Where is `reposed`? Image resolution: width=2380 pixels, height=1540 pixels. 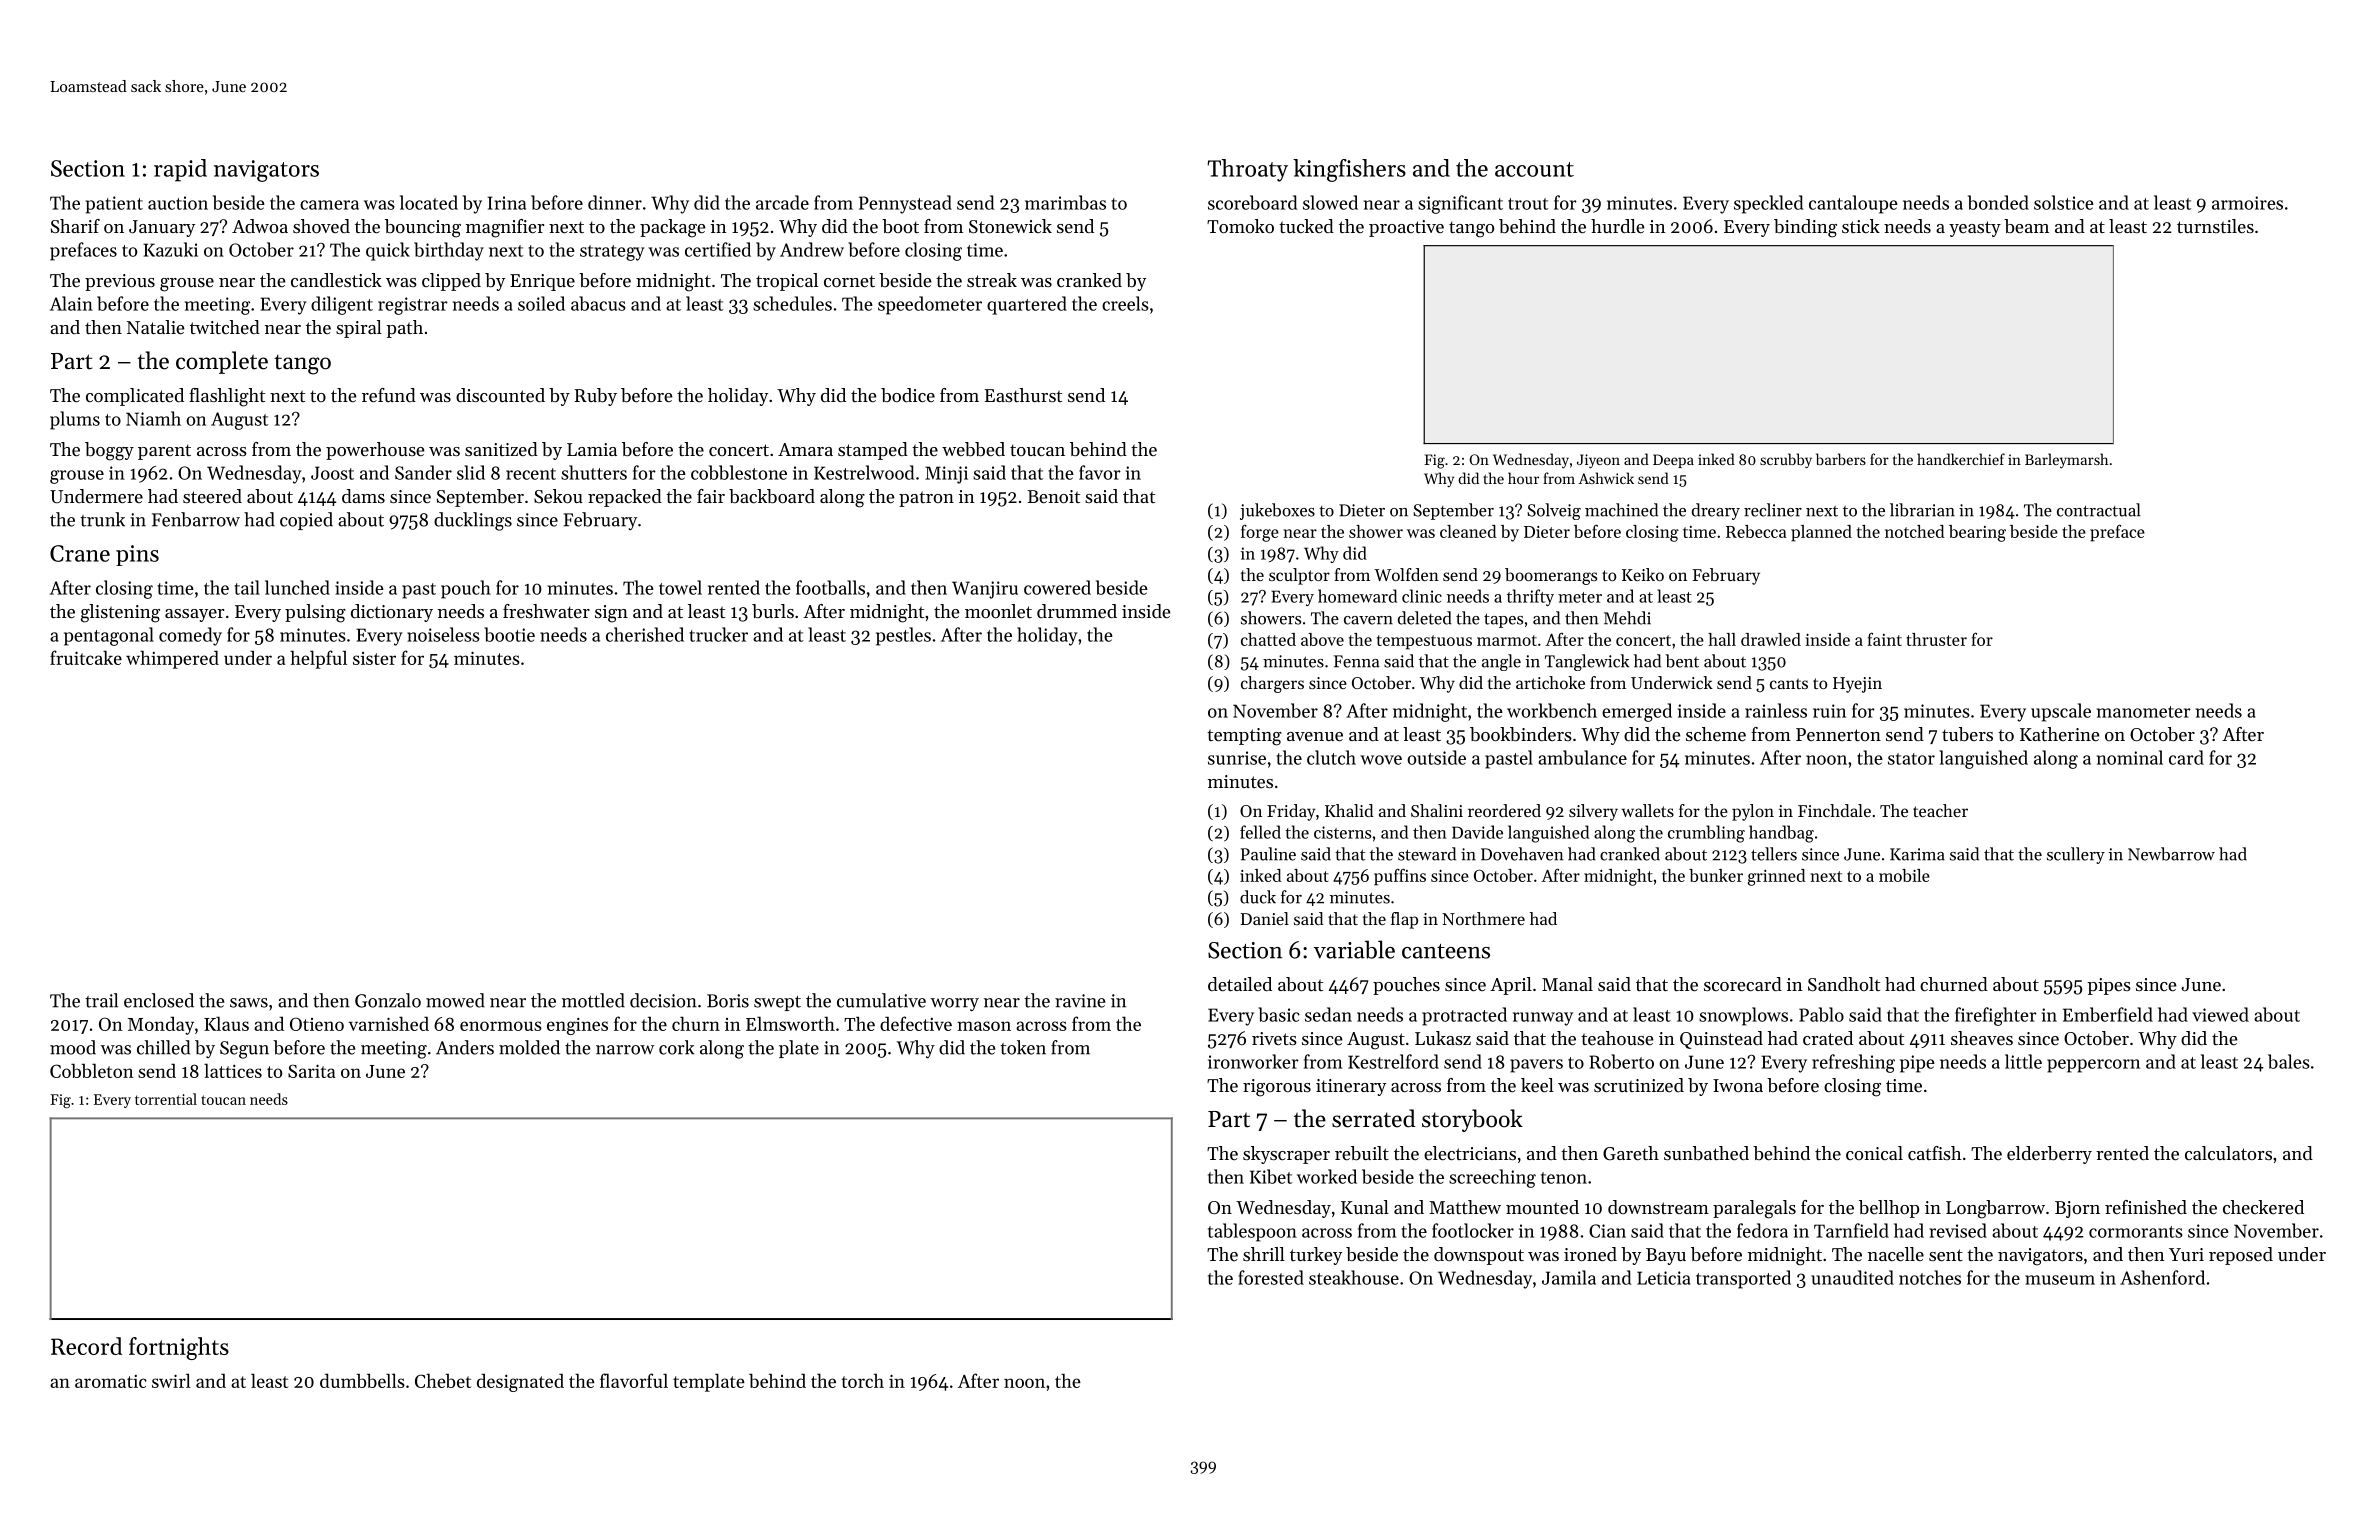 reposed is located at coordinates (2241, 1256).
